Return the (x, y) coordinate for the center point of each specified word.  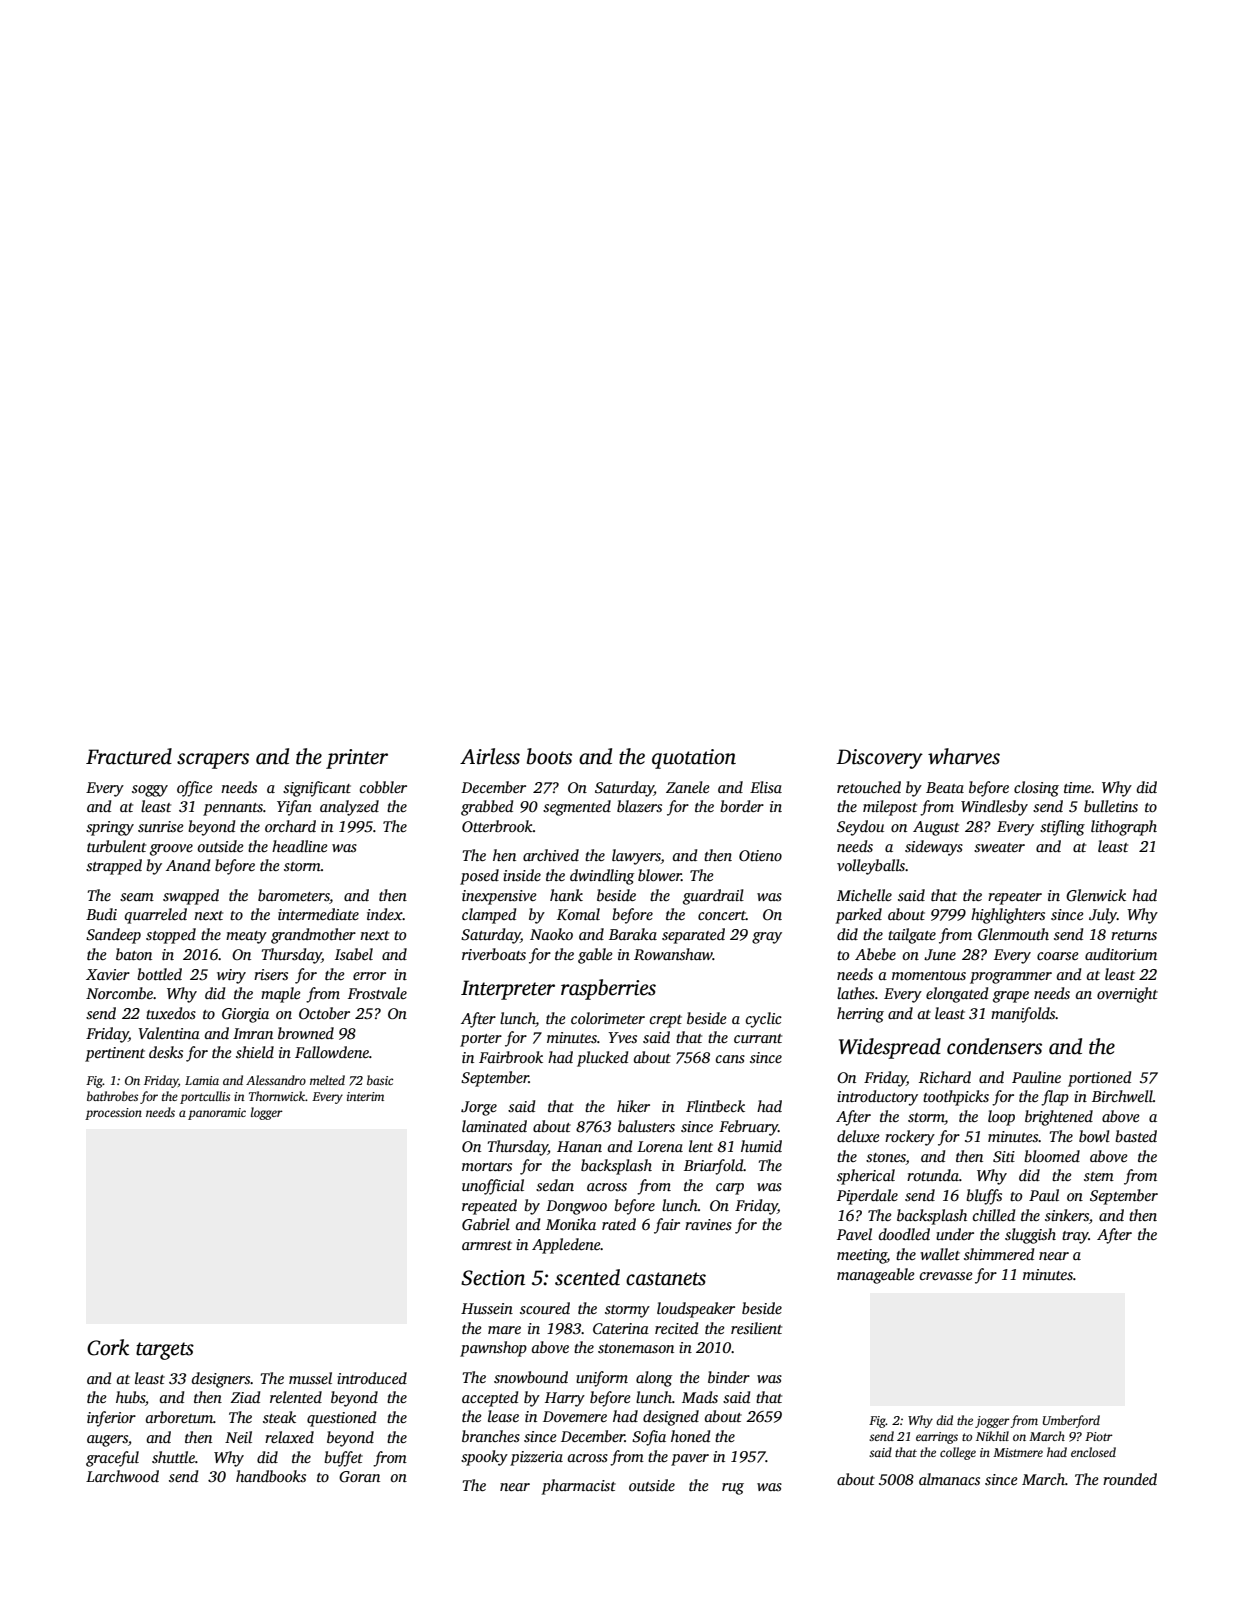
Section (493, 1278)
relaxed (289, 1437)
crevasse (946, 1276)
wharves (964, 756)
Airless (490, 756)
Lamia (202, 1080)
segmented (577, 808)
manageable (876, 1276)
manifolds (1023, 1015)
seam (137, 897)
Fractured (129, 756)
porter (481, 1040)
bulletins (1111, 806)
